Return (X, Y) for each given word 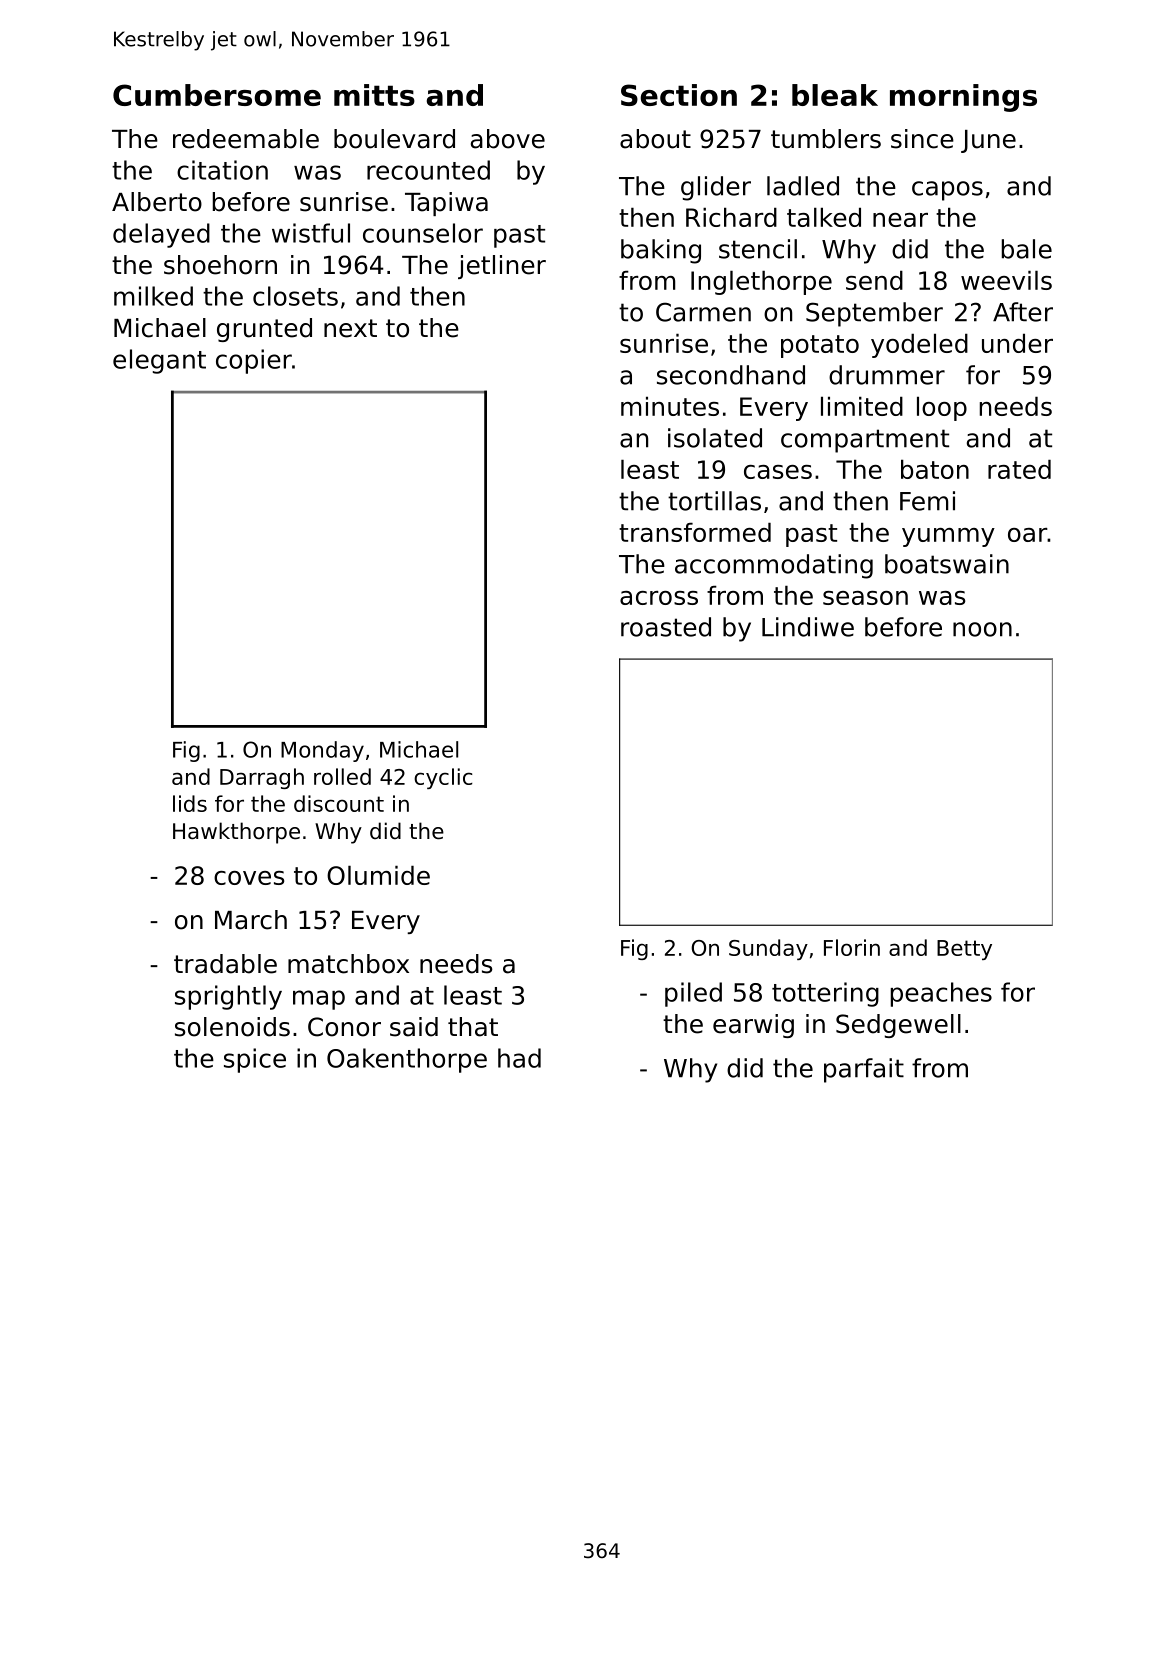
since (922, 139)
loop (942, 408)
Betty (964, 950)
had (519, 1058)
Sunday (768, 949)
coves (249, 878)
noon (982, 629)
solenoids (232, 1027)
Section (679, 95)
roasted (666, 627)
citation (222, 170)
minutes (670, 406)
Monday (322, 751)
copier (254, 361)
